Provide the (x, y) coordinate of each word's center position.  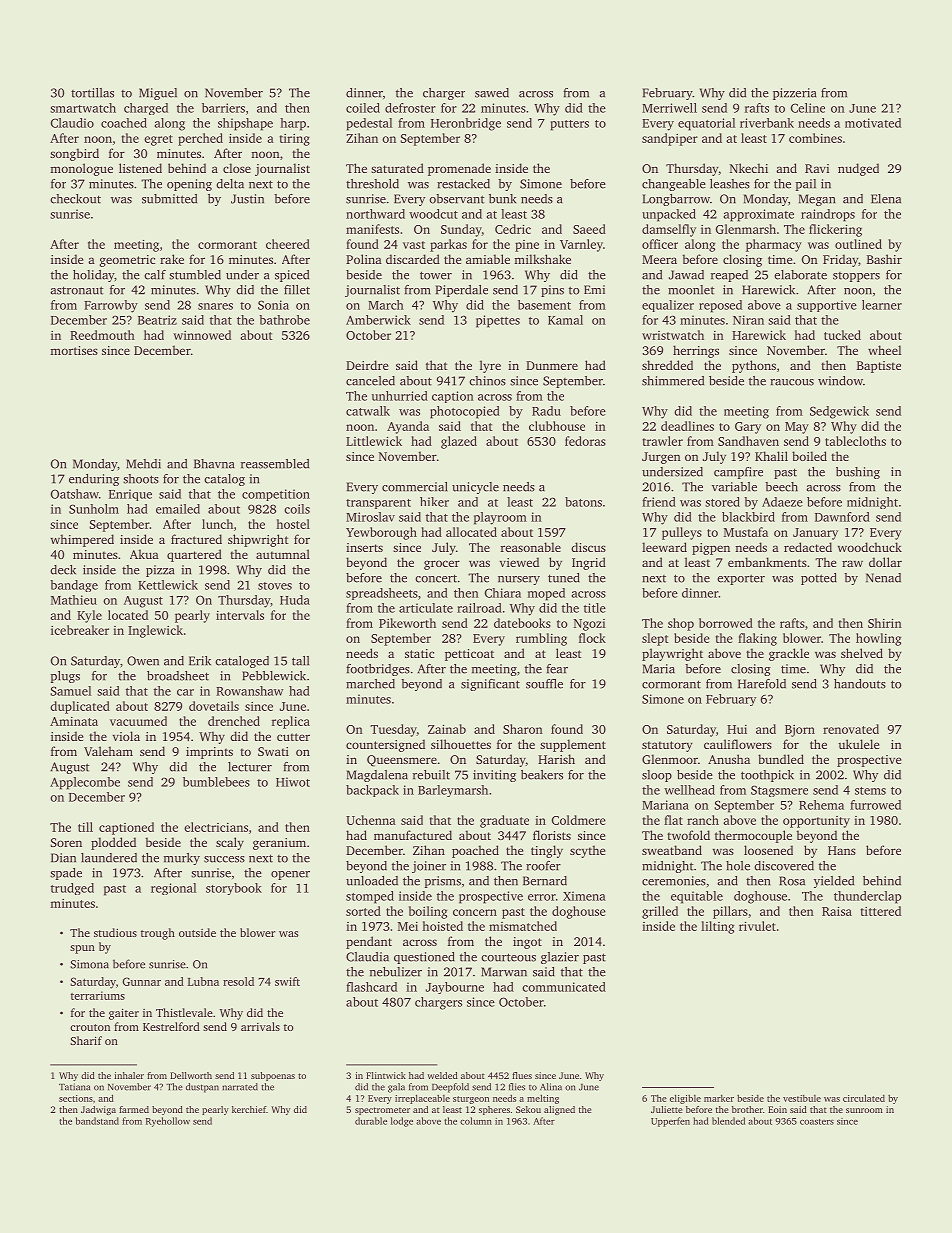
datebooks (522, 623)
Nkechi (749, 168)
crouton (90, 1027)
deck (63, 570)
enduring (94, 480)
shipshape (245, 124)
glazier (560, 958)
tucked (842, 335)
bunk (502, 199)
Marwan (504, 972)
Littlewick (374, 441)
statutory (667, 746)
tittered (881, 911)
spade (66, 874)
